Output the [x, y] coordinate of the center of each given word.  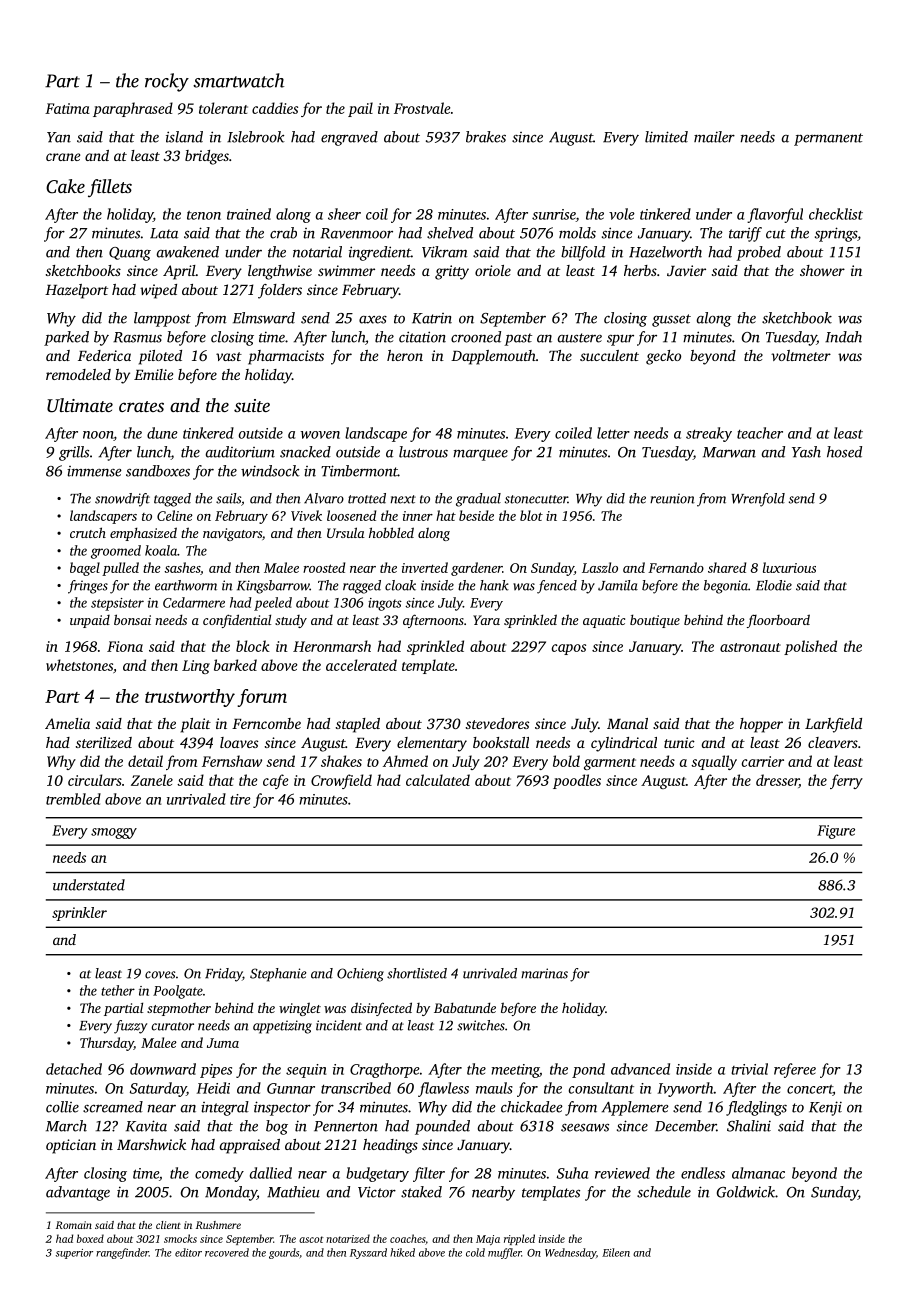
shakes [341, 761]
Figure [836, 832]
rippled [519, 1239]
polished [810, 647]
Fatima [67, 108]
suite [252, 405]
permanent [828, 139]
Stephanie [278, 975]
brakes [486, 137]
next [403, 499]
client [168, 1225]
